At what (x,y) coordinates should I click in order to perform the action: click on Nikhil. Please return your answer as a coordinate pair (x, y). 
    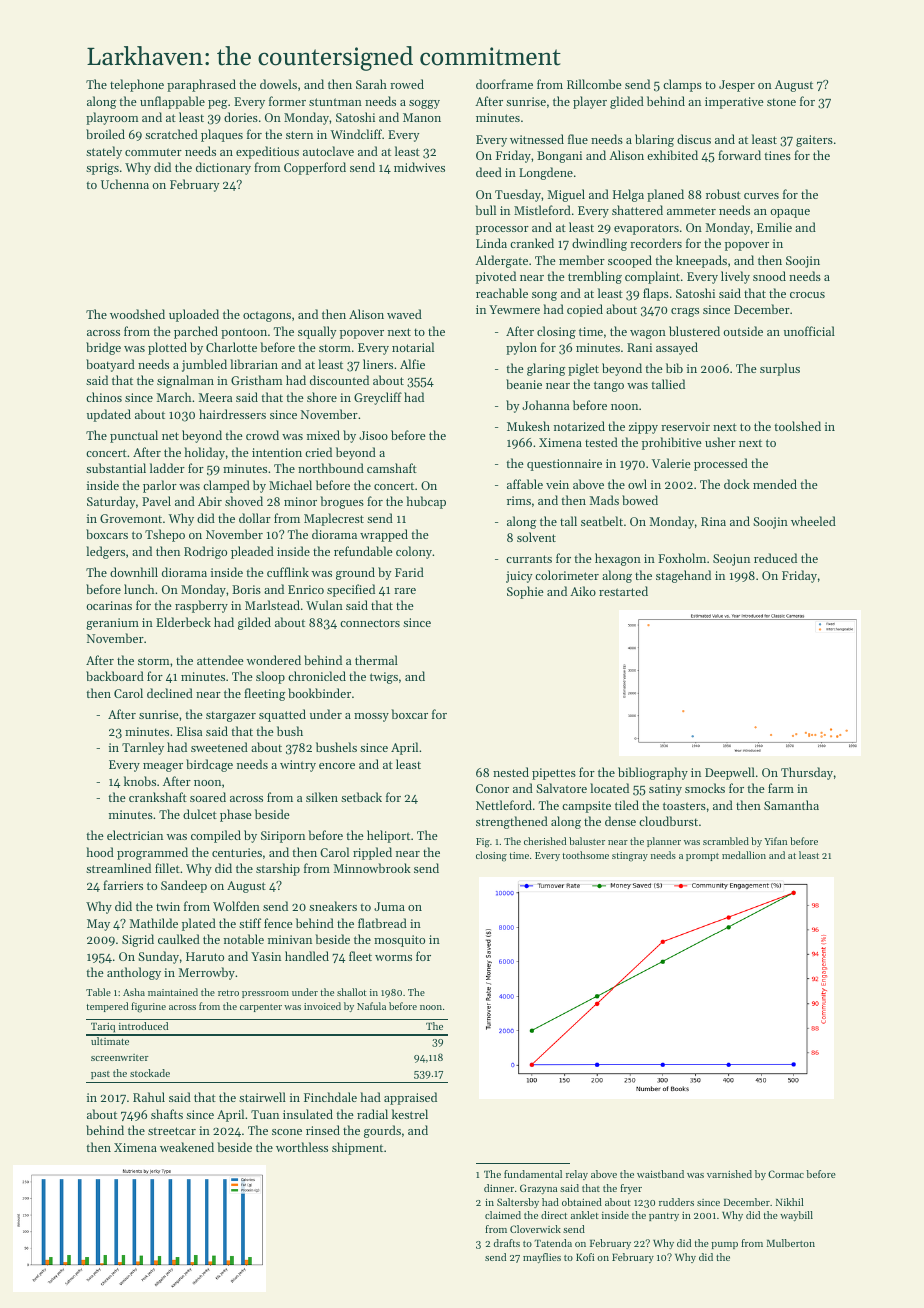
    Looking at the image, I should click on (790, 1202).
